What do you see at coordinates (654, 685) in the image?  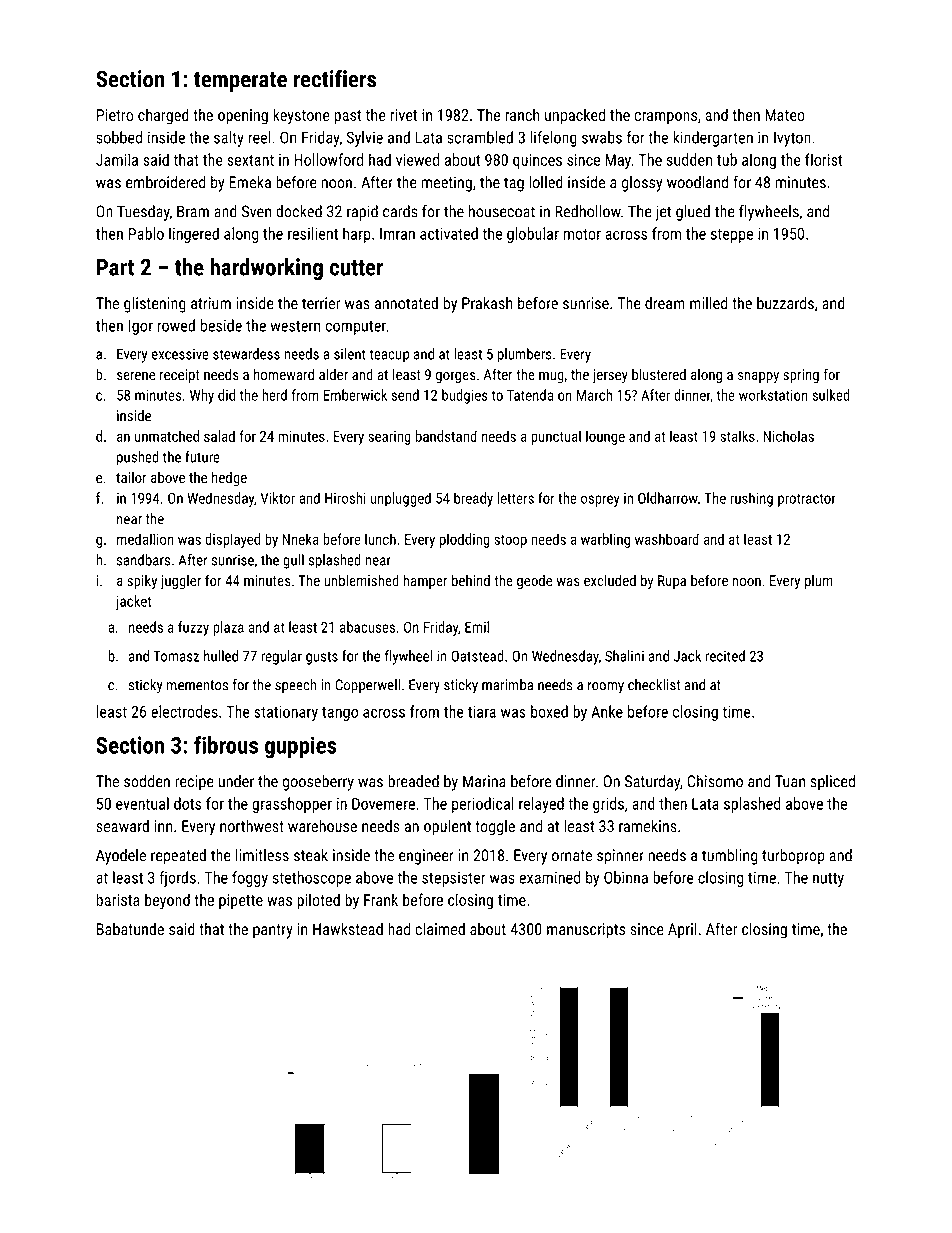 I see `checklist` at bounding box center [654, 685].
